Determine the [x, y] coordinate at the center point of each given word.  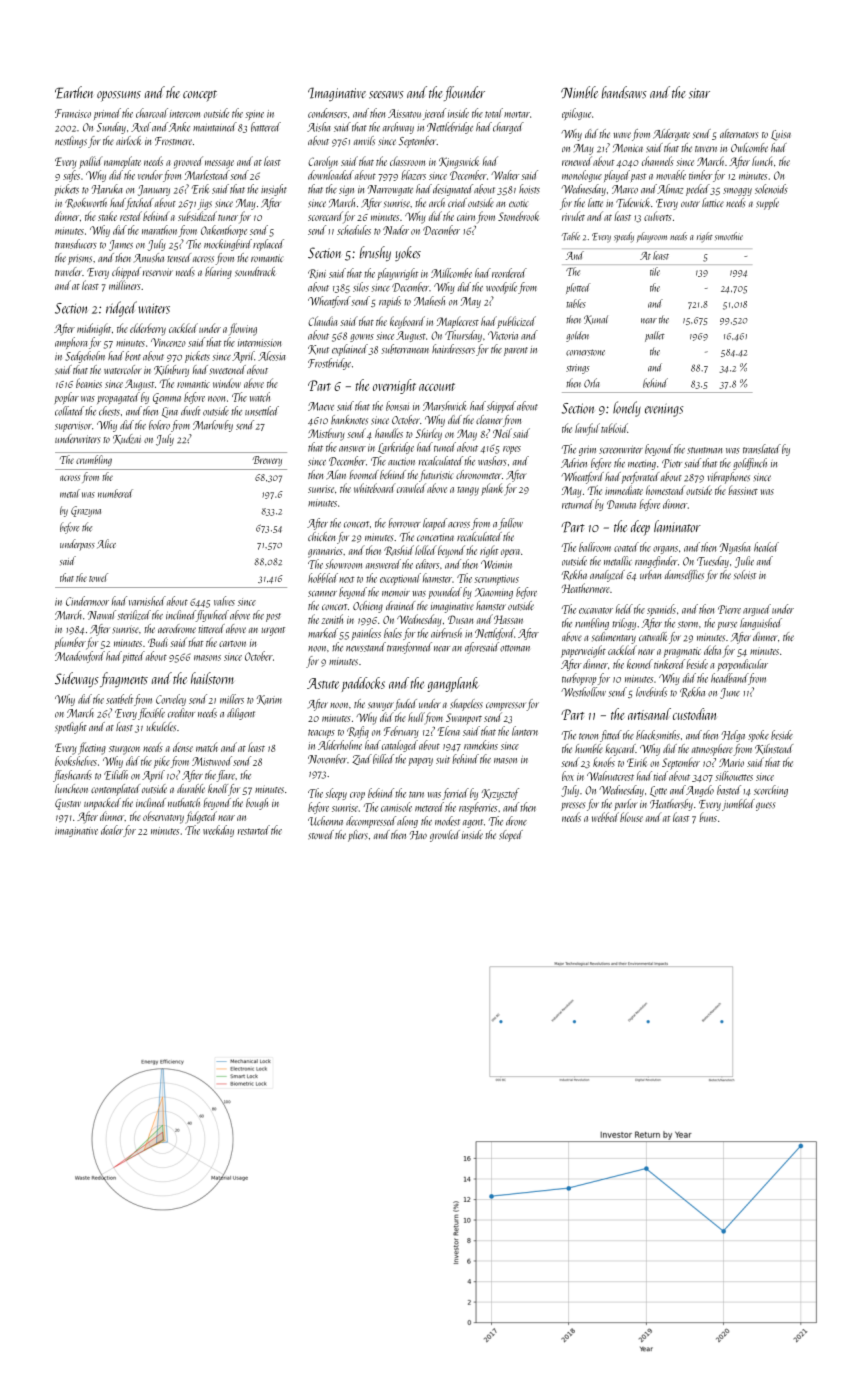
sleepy [336, 794]
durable [191, 788]
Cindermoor [87, 601]
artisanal [649, 714]
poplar [66, 398]
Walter [505, 175]
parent [516, 351]
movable [671, 175]
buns [708, 817]
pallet [655, 336]
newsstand [366, 647]
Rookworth [86, 203]
